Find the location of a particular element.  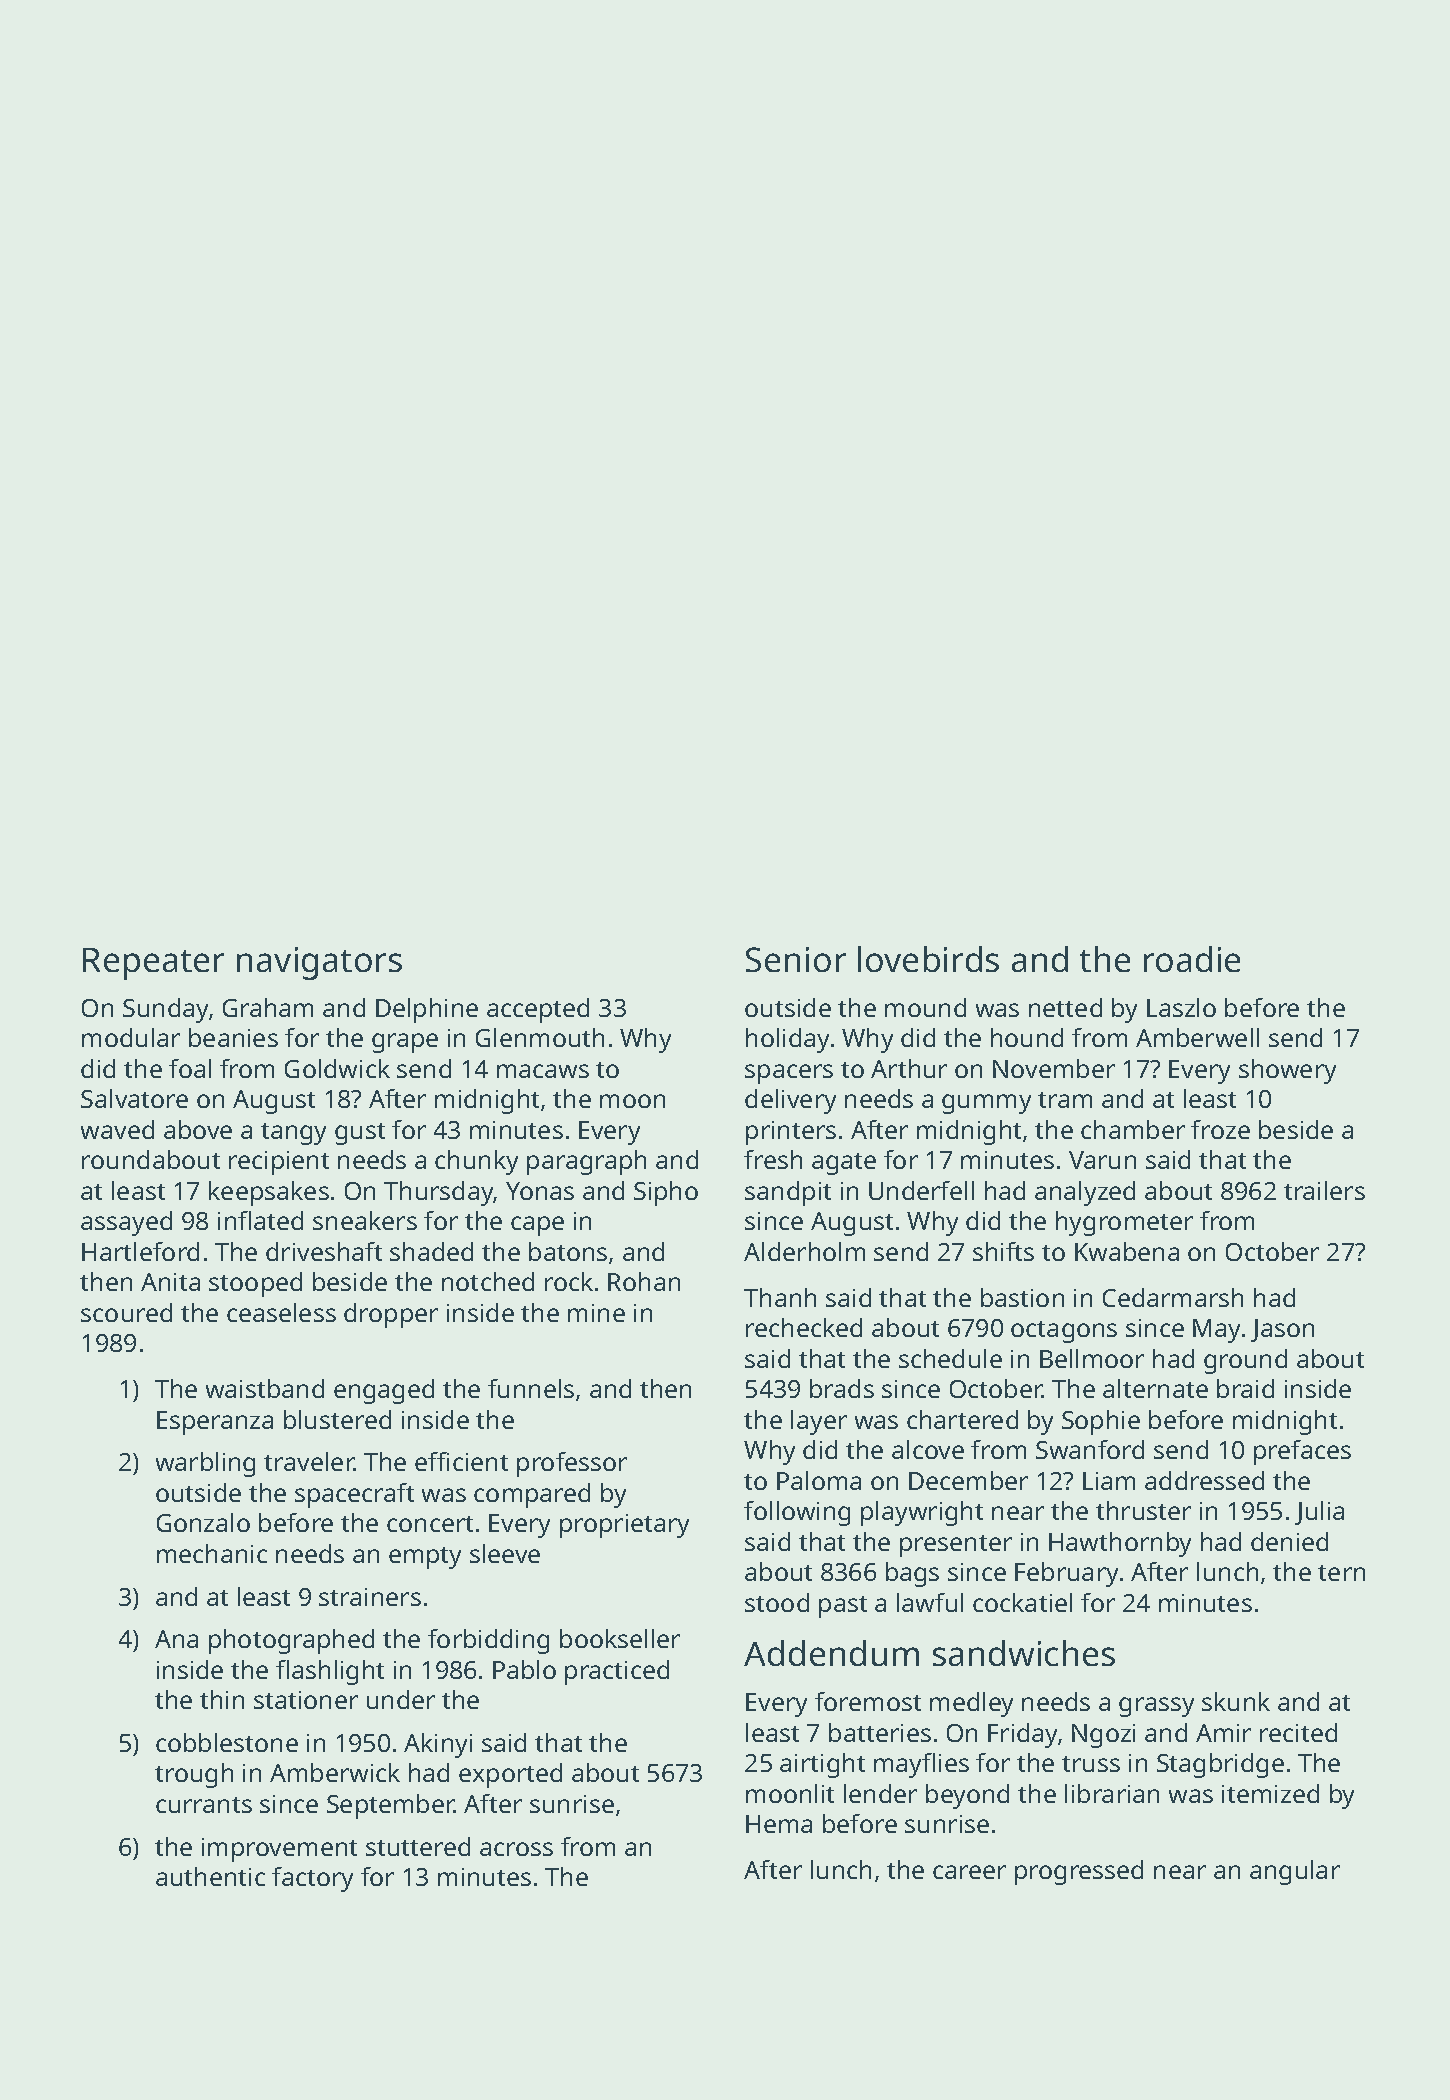

Sipho is located at coordinates (666, 1193).
